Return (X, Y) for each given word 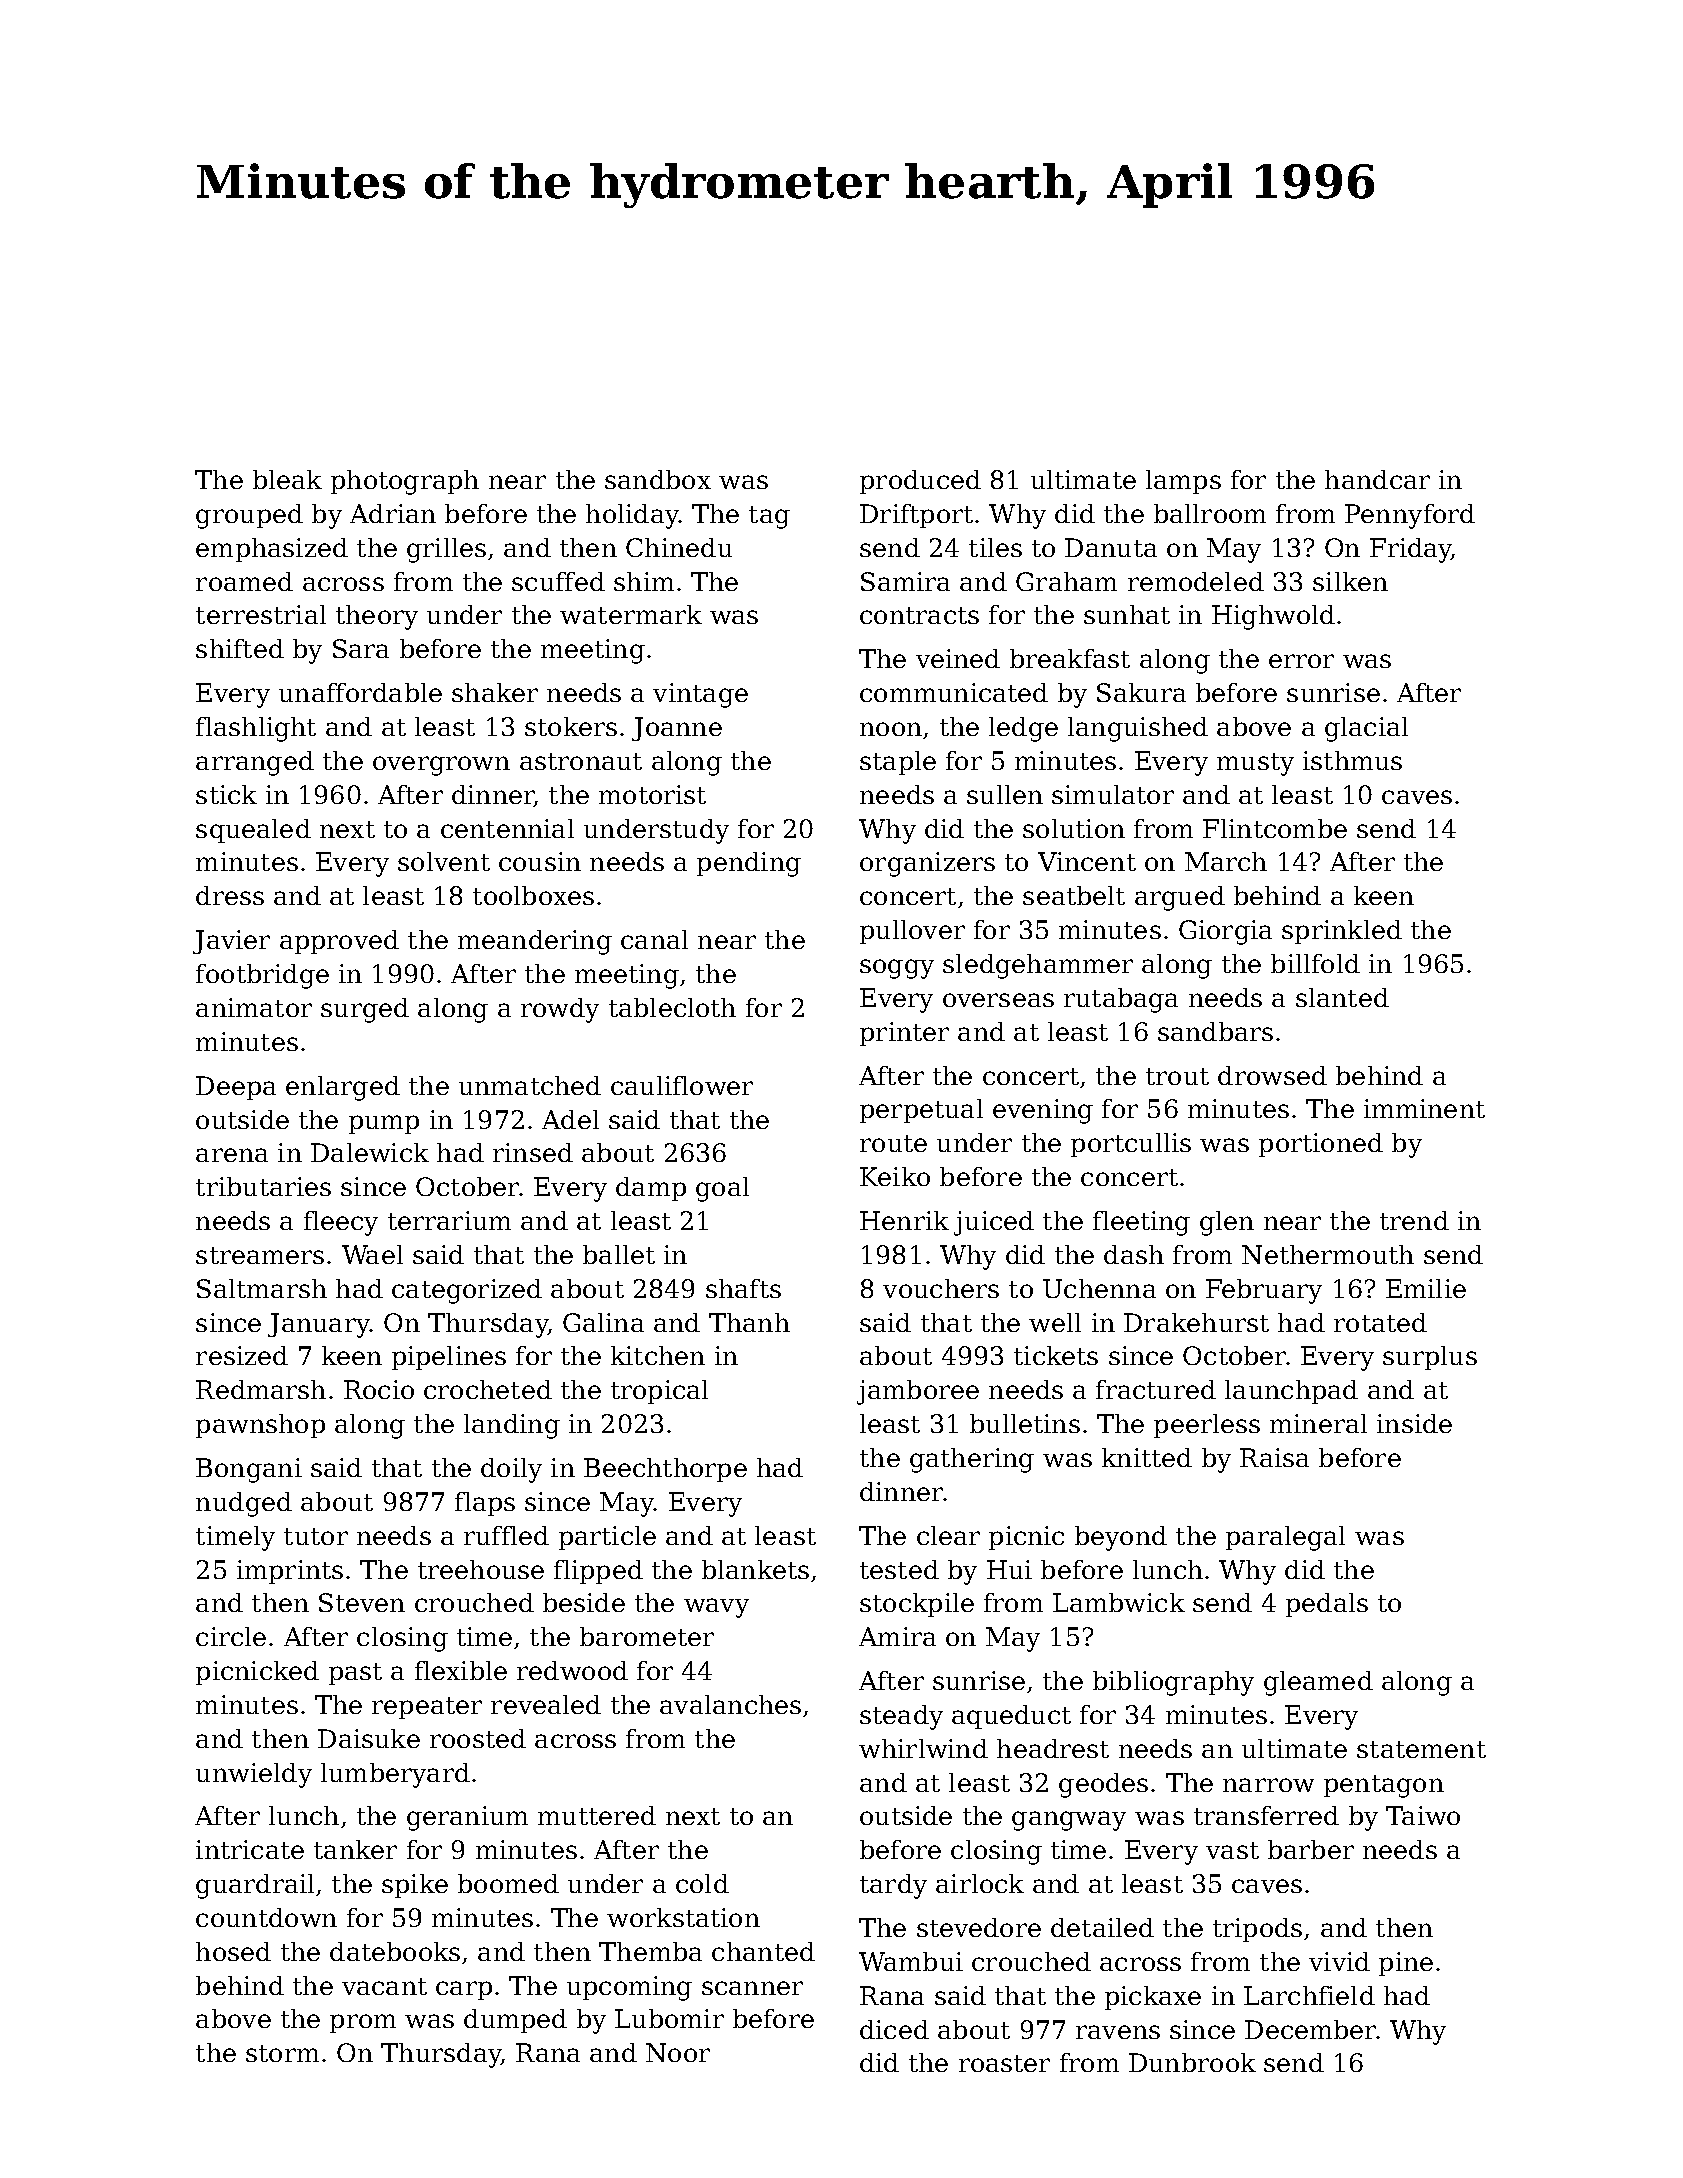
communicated (954, 692)
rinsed (533, 1152)
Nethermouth (1328, 1254)
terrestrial (261, 614)
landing (512, 1426)
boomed (508, 1883)
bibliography (1173, 1683)
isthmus (1352, 760)
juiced (994, 1223)
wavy (716, 1608)
